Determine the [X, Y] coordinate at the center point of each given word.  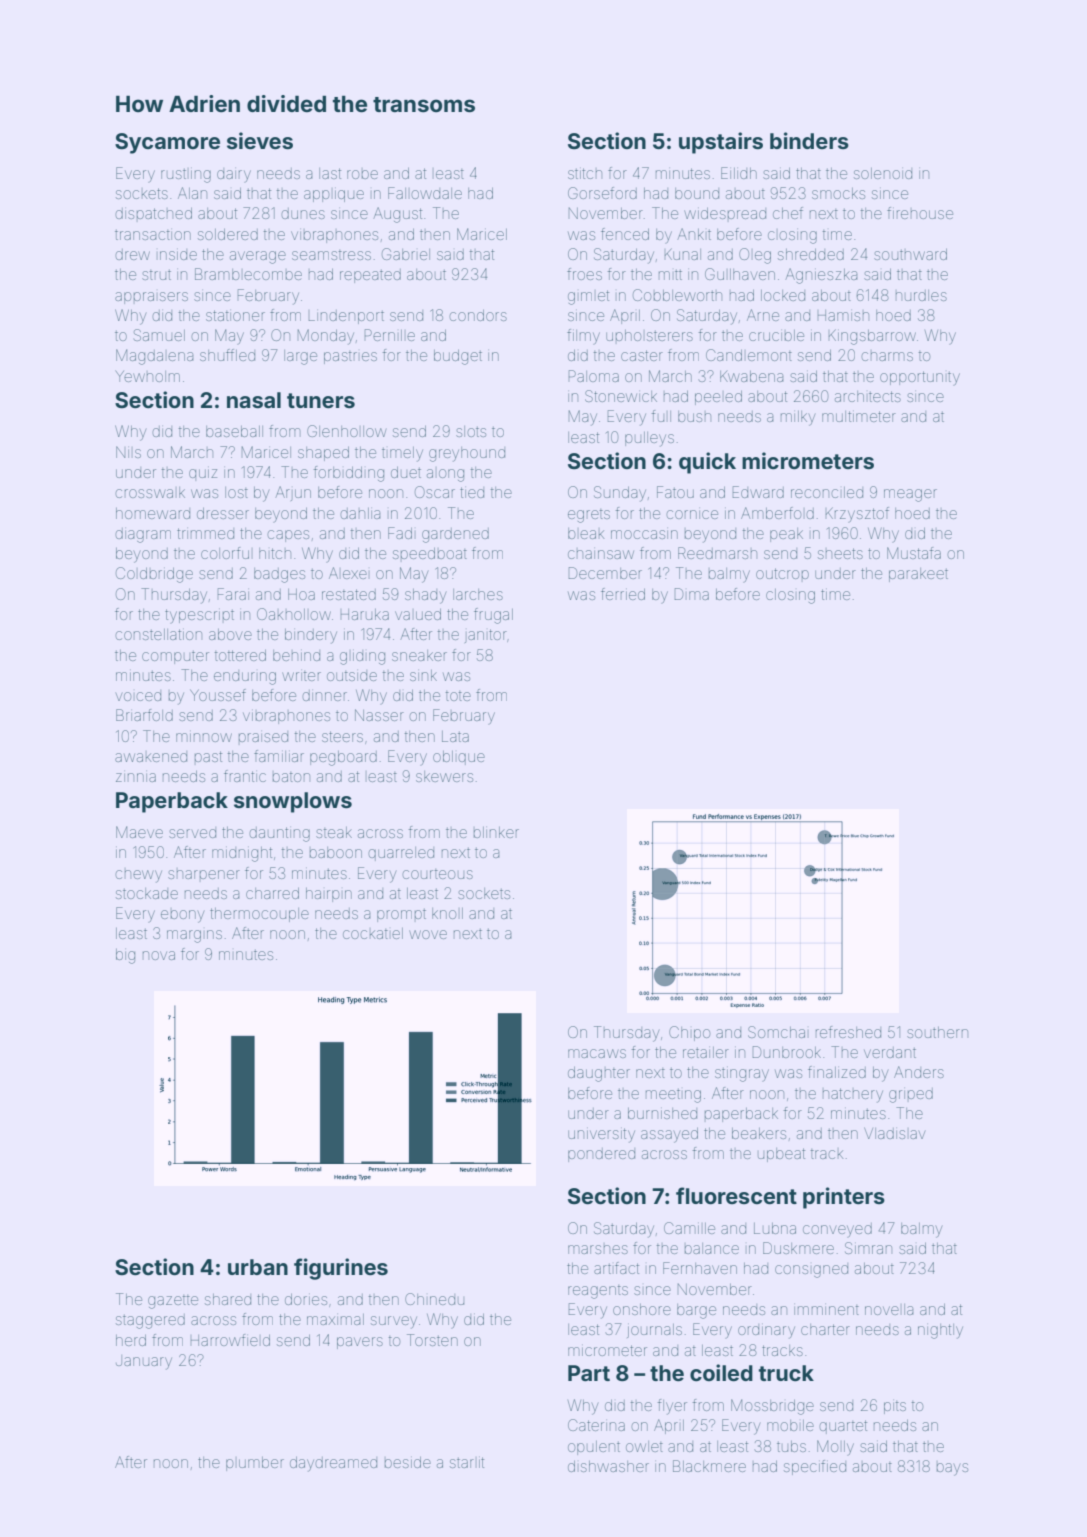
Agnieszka [821, 276]
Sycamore [167, 143]
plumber [255, 1464]
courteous [437, 874]
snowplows [293, 802]
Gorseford [602, 193]
